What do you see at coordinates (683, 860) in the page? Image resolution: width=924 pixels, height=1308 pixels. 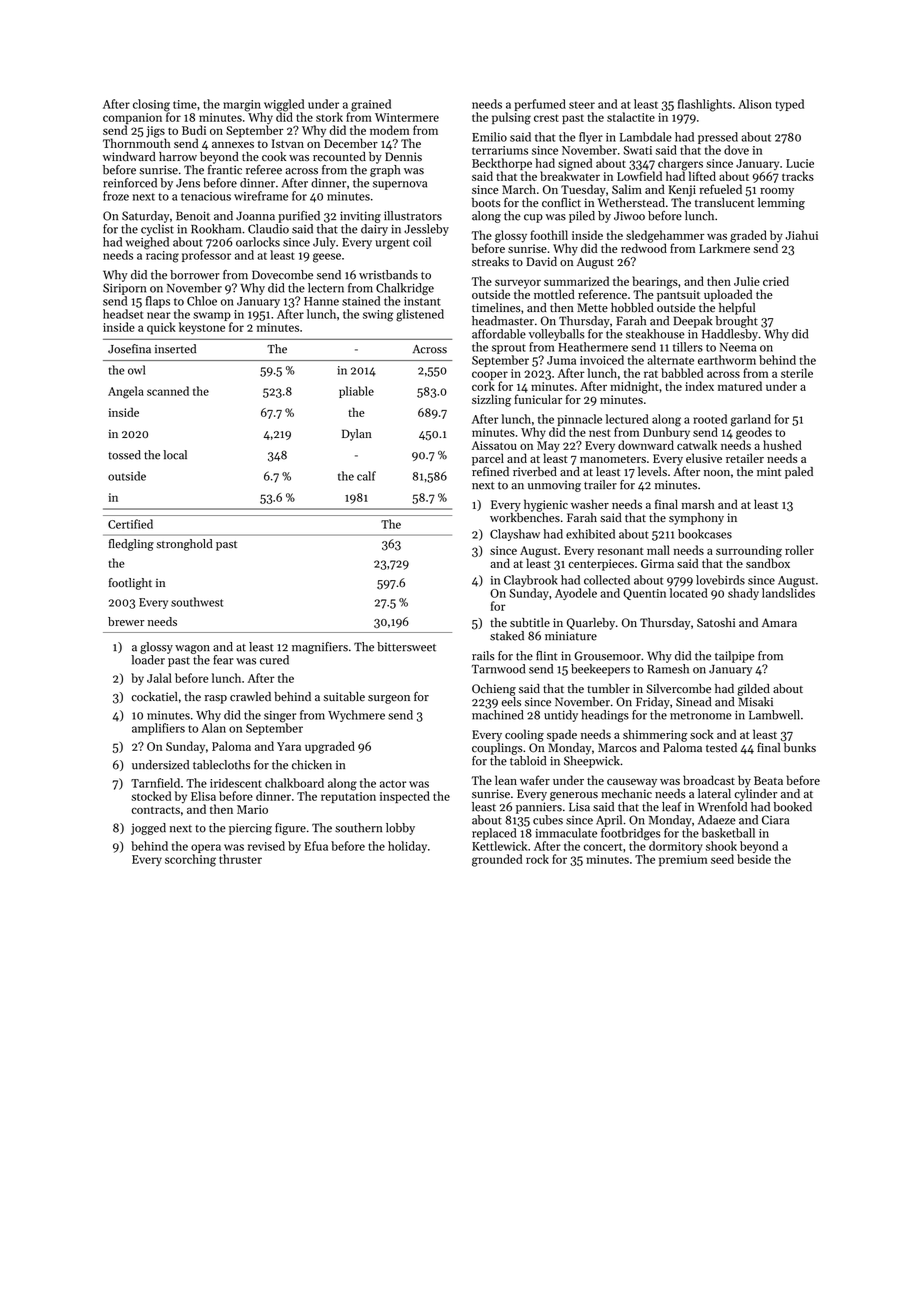 I see `premium` at bounding box center [683, 860].
